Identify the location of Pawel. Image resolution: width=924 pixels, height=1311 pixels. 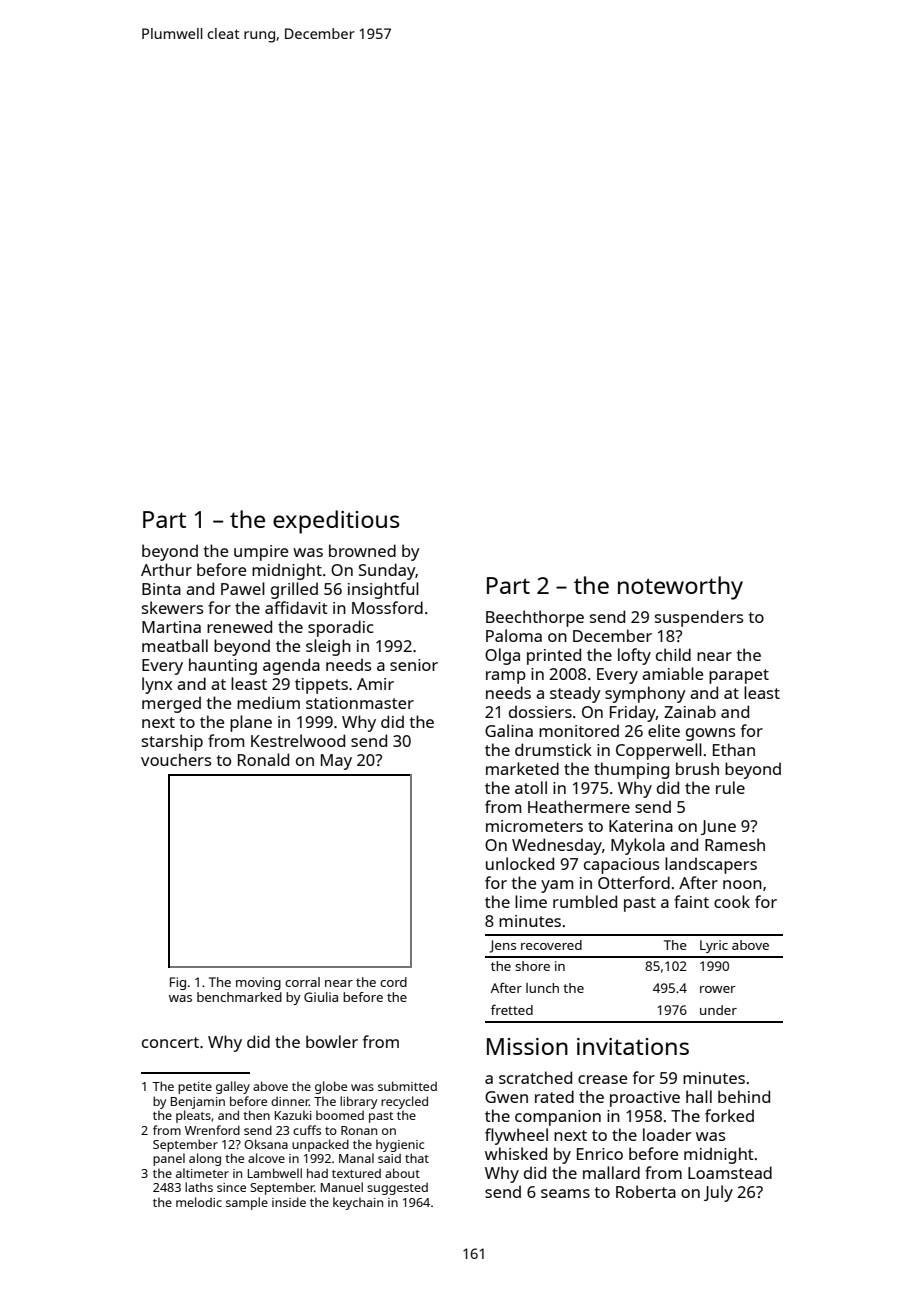
(243, 588).
